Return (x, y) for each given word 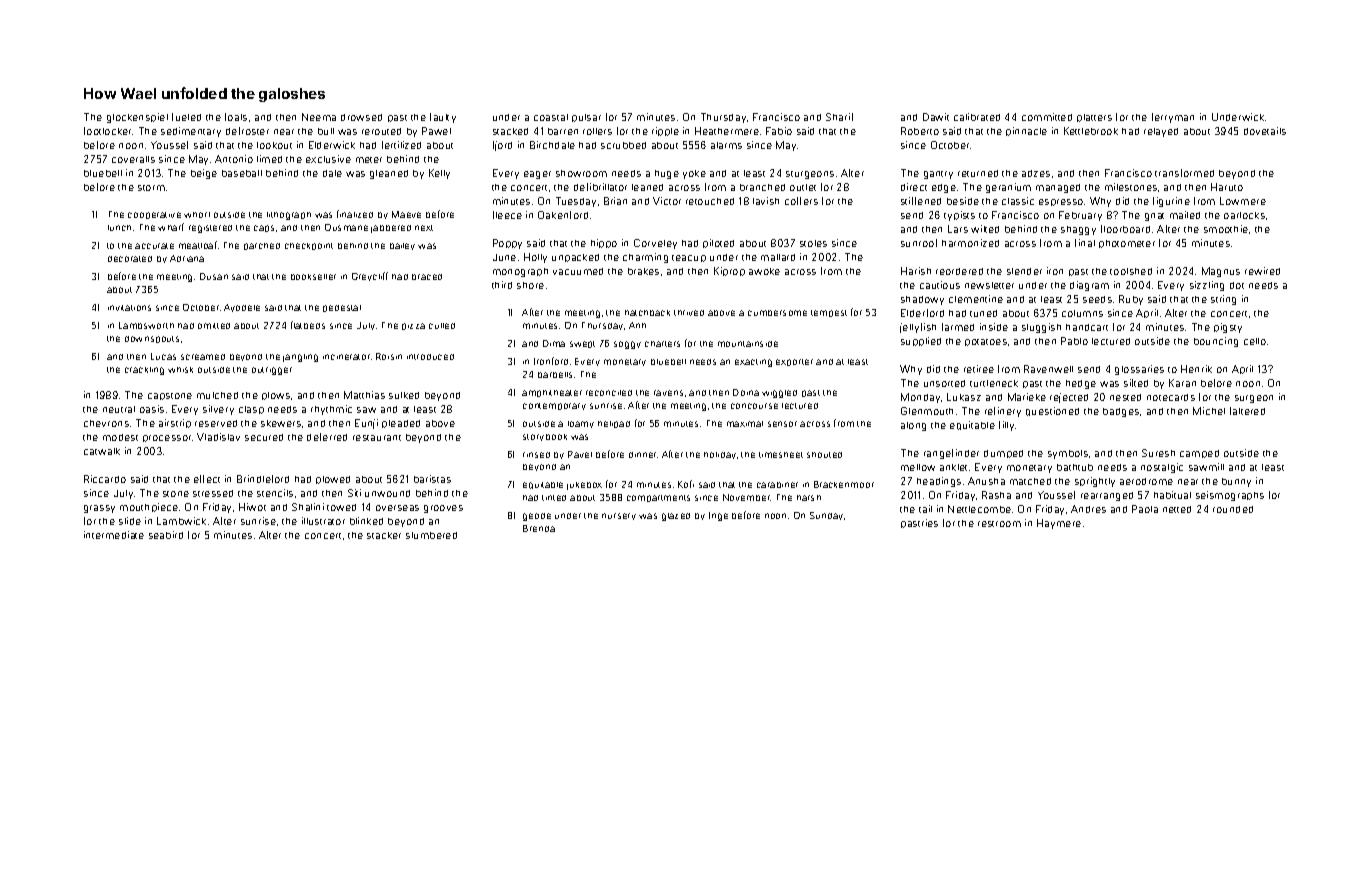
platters (1094, 118)
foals (236, 117)
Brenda (539, 528)
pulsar (586, 118)
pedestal (342, 308)
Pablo (1074, 341)
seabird (166, 535)
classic (1018, 201)
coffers (801, 201)
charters (662, 344)
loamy (581, 424)
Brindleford (263, 479)
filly (1007, 426)
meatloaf (198, 245)
